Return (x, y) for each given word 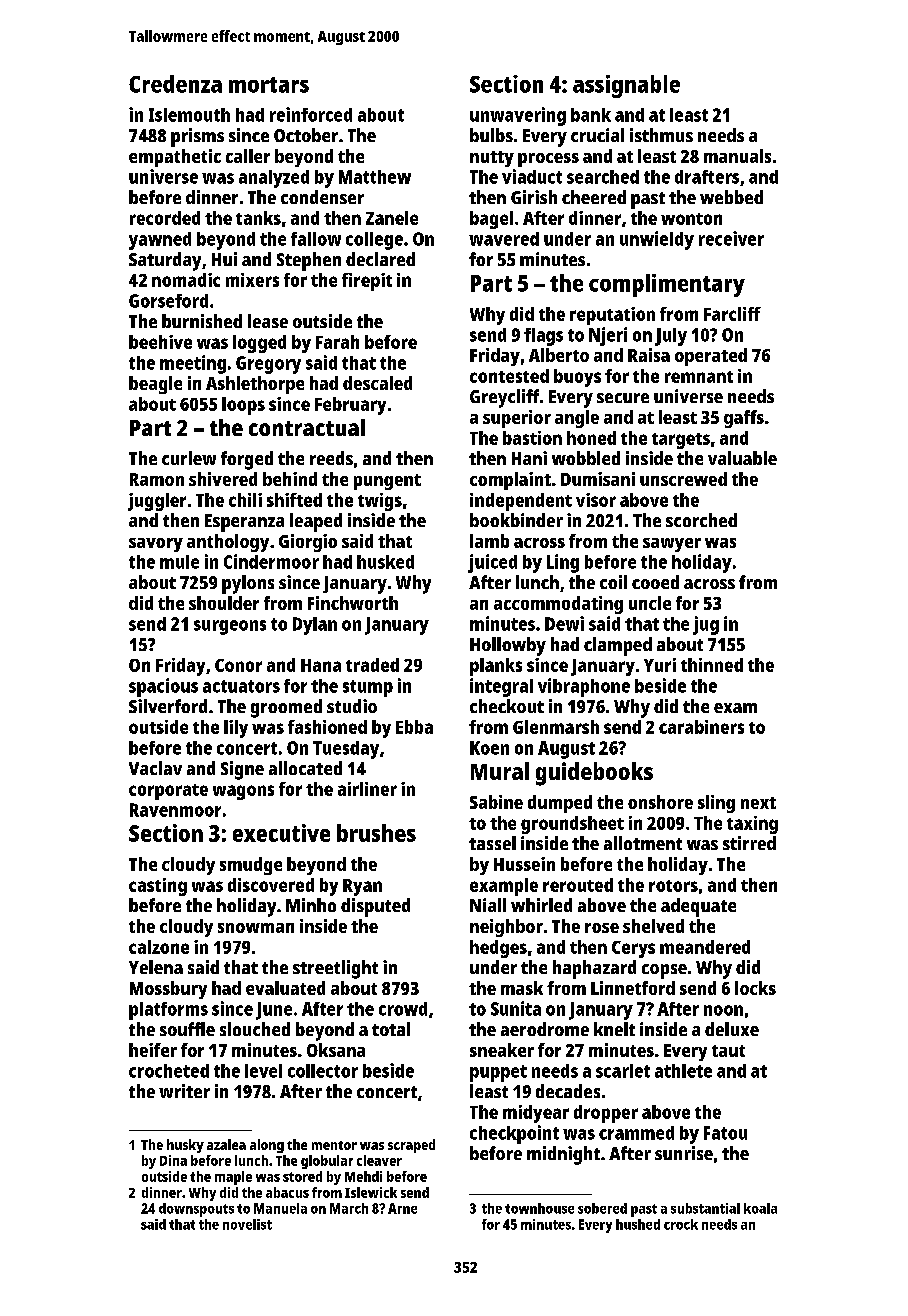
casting (158, 887)
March (349, 1208)
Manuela (280, 1208)
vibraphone (584, 687)
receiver (731, 238)
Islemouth (189, 115)
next (758, 803)
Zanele (392, 218)
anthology (228, 543)
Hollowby (508, 646)
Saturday (165, 261)
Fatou (725, 1133)
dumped (560, 804)
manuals (737, 156)
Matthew (375, 177)
